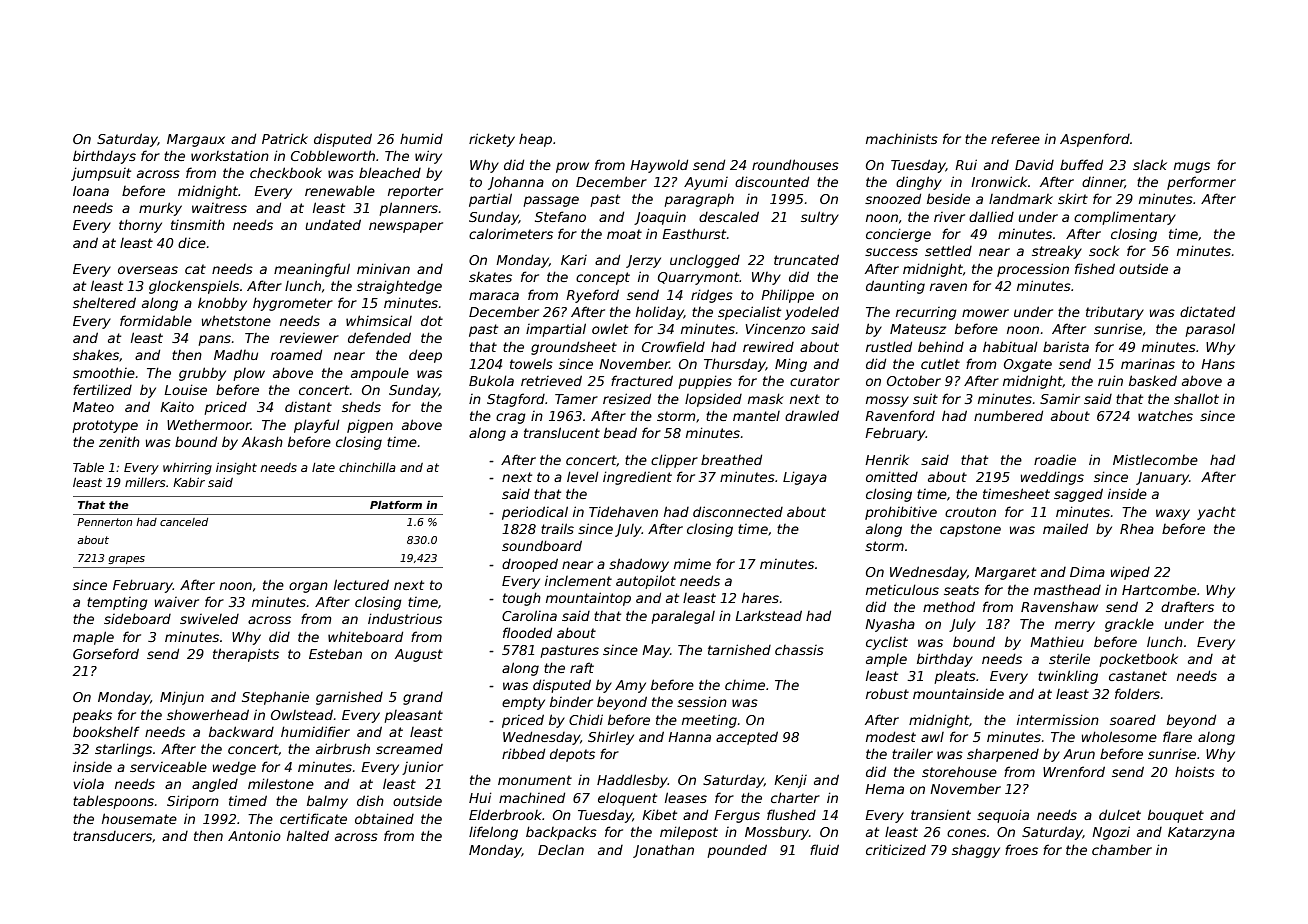 This page has width=1308, height=924. Describe the element at coordinates (673, 346) in the page. I see `Crowfield` at that location.
